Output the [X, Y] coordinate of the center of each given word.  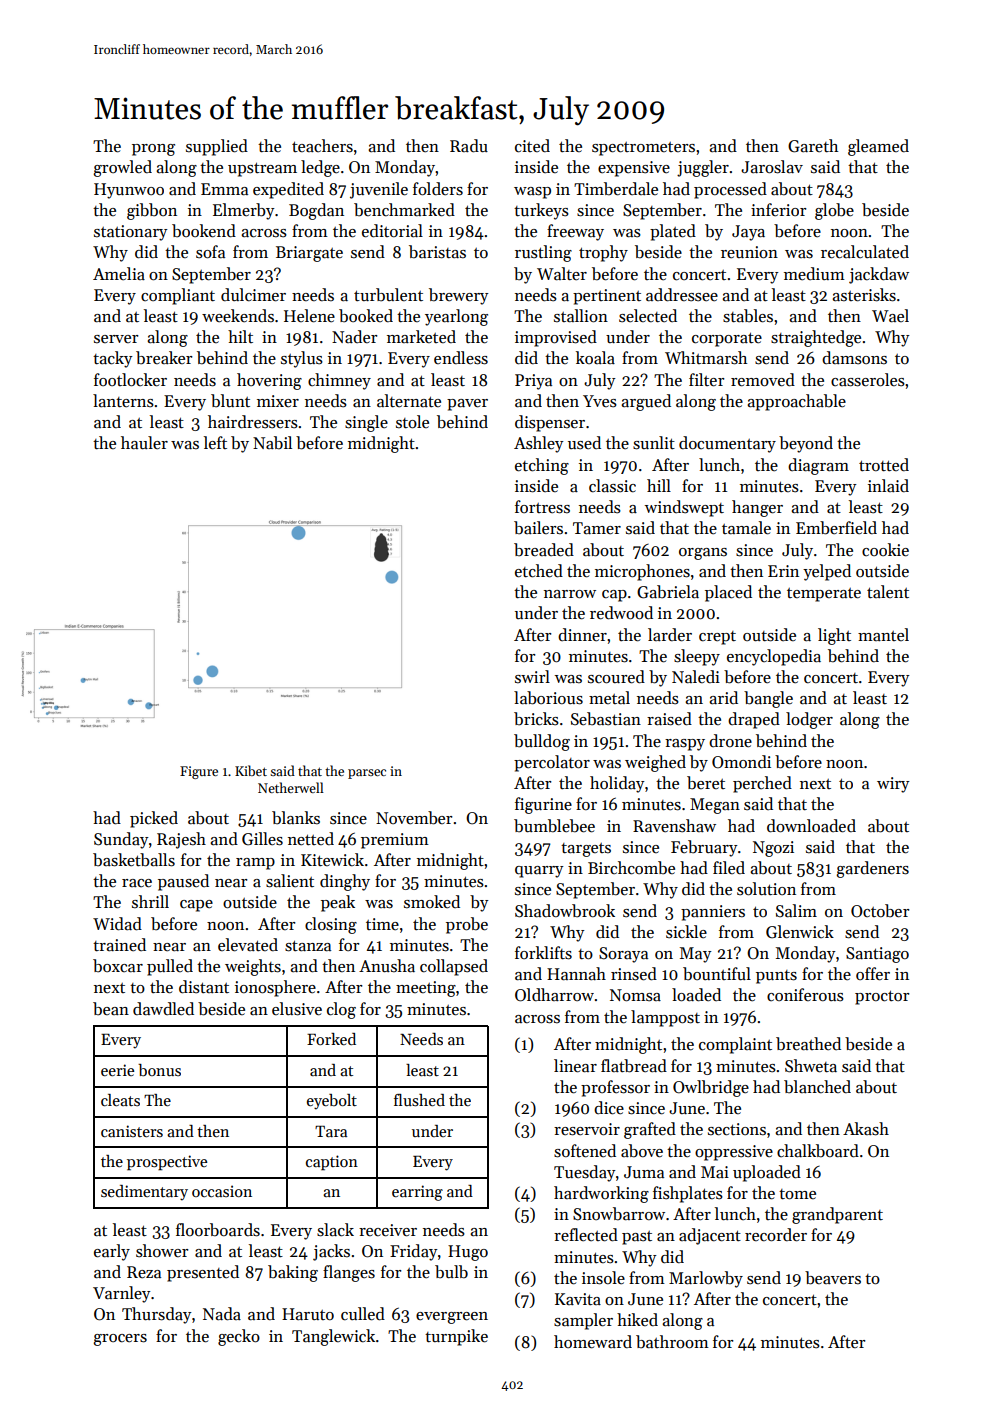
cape [196, 906]
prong [153, 150]
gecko [239, 1337]
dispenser [550, 423]
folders [438, 189]
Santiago [877, 955]
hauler [144, 443]
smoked [432, 902]
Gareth [813, 146]
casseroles [868, 380]
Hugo [468, 1253]
